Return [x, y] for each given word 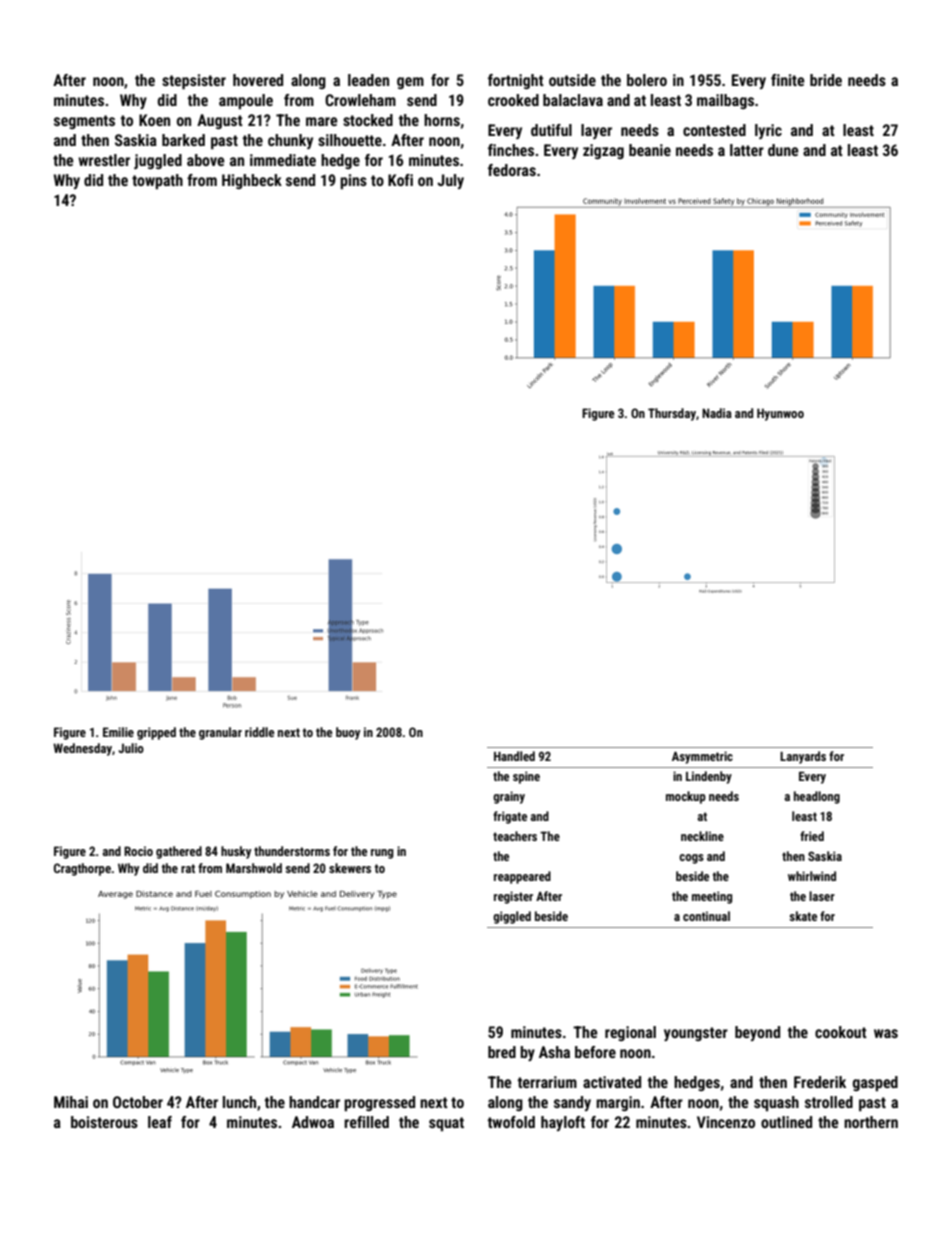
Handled [514, 756]
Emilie [118, 732]
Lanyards [803, 757]
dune [783, 150]
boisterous [104, 1122]
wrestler [104, 160]
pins [353, 182]
